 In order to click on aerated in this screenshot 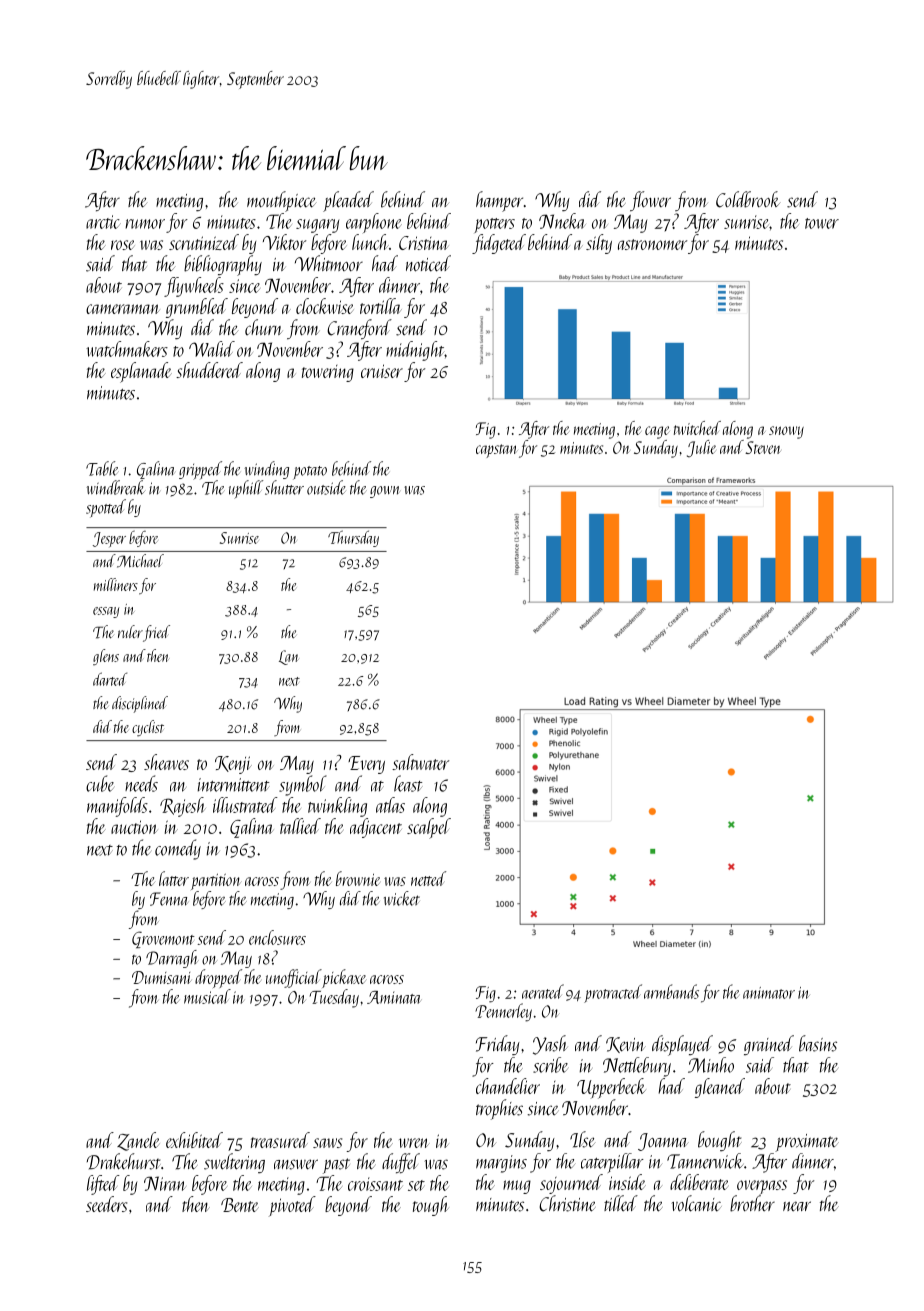, I will do `click(543, 991)`.
